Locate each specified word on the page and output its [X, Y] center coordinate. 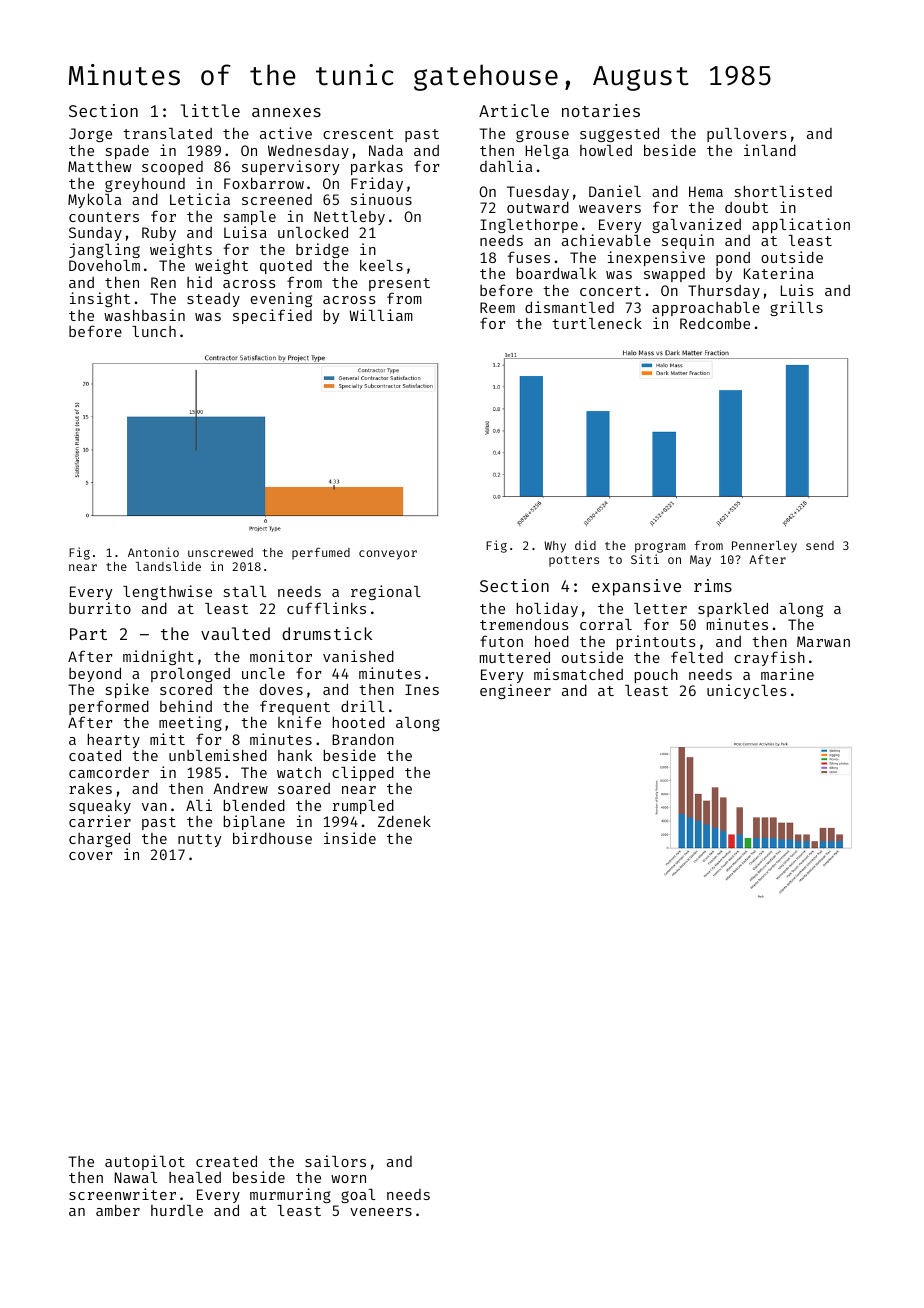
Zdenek [404, 821]
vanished [358, 656]
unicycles [747, 691]
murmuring [290, 1195]
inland [770, 150]
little [210, 110]
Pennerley [764, 547]
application [801, 225]
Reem [497, 307]
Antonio [153, 552]
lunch [154, 331]
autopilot [145, 1162]
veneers [381, 1212]
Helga [547, 152]
